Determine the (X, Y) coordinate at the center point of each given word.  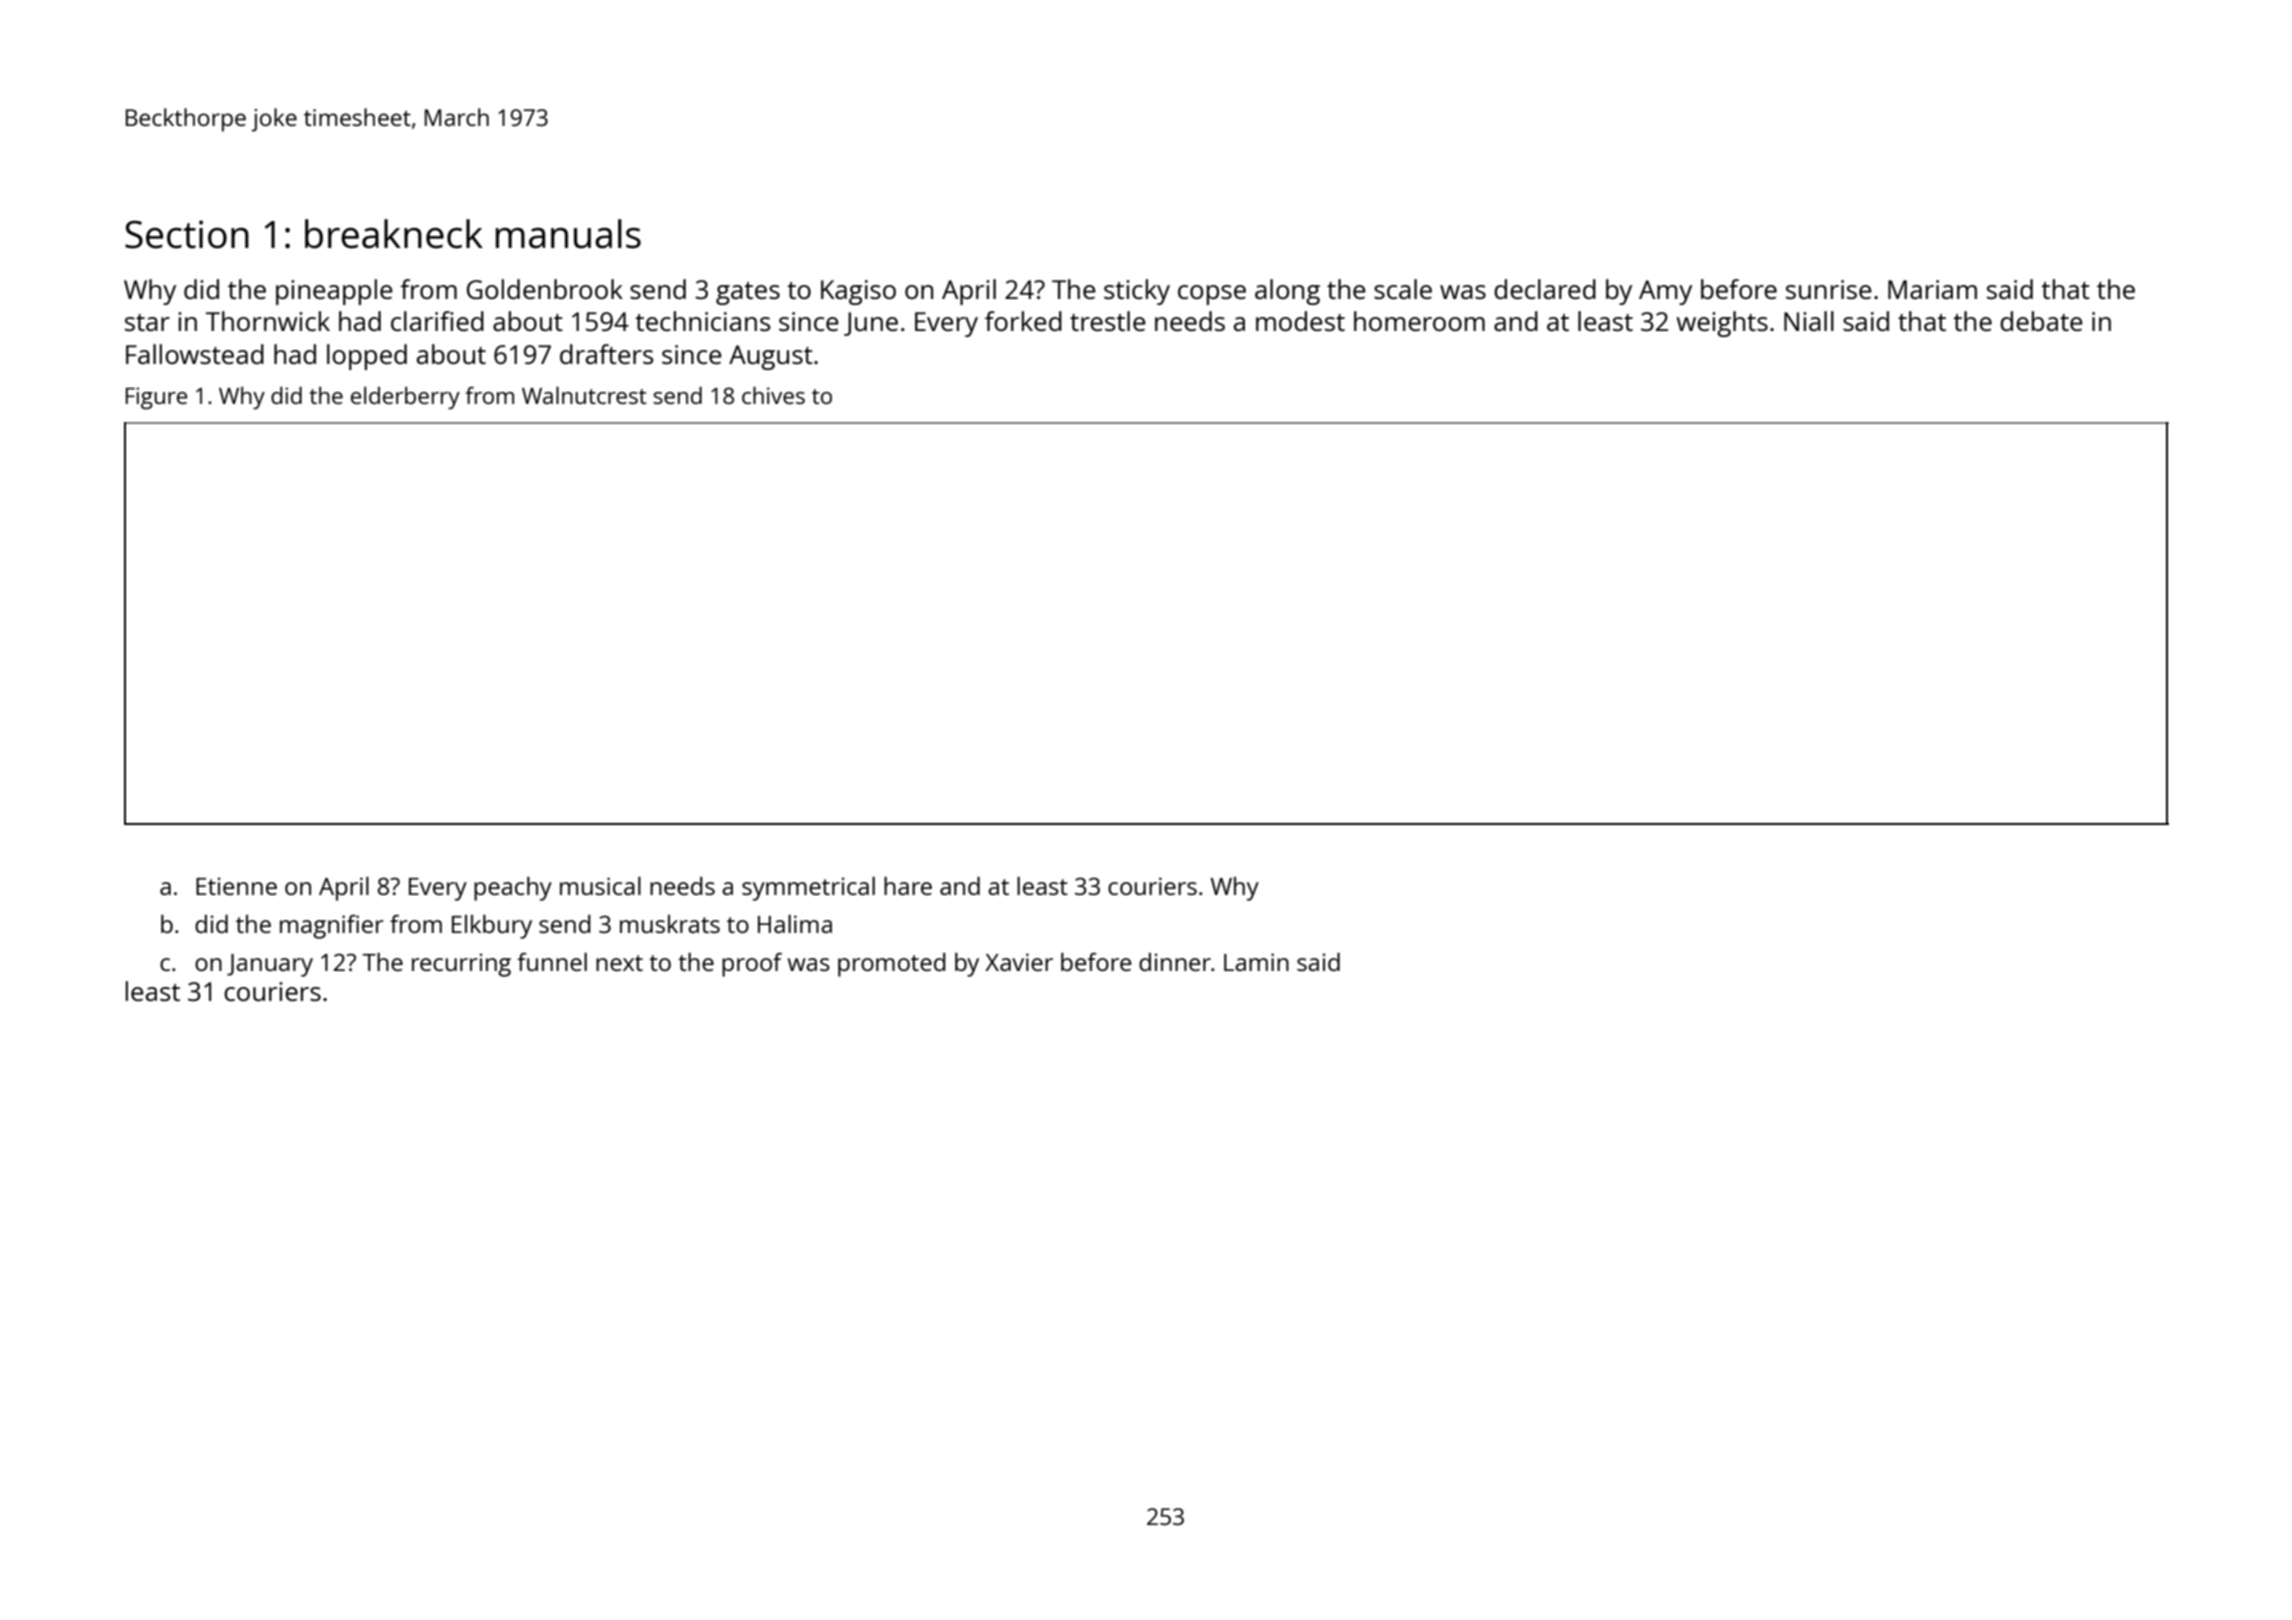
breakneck (394, 234)
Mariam (1932, 289)
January (270, 965)
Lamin (1256, 962)
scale (1403, 289)
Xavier (1019, 962)
